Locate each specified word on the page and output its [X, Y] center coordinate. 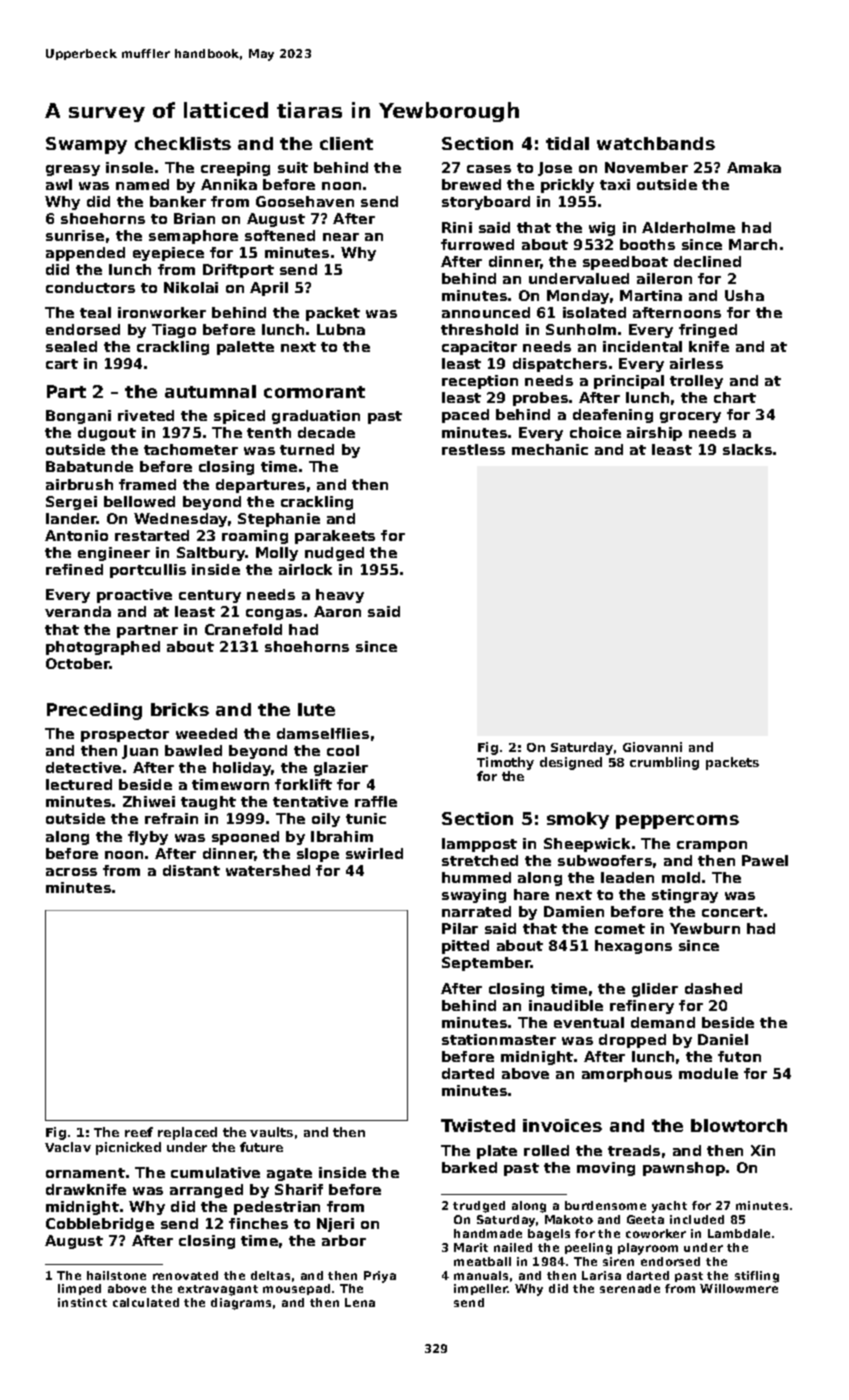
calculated [146, 1302]
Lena [360, 1302]
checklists [183, 143]
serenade [630, 1288]
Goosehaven [305, 201]
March [753, 244]
